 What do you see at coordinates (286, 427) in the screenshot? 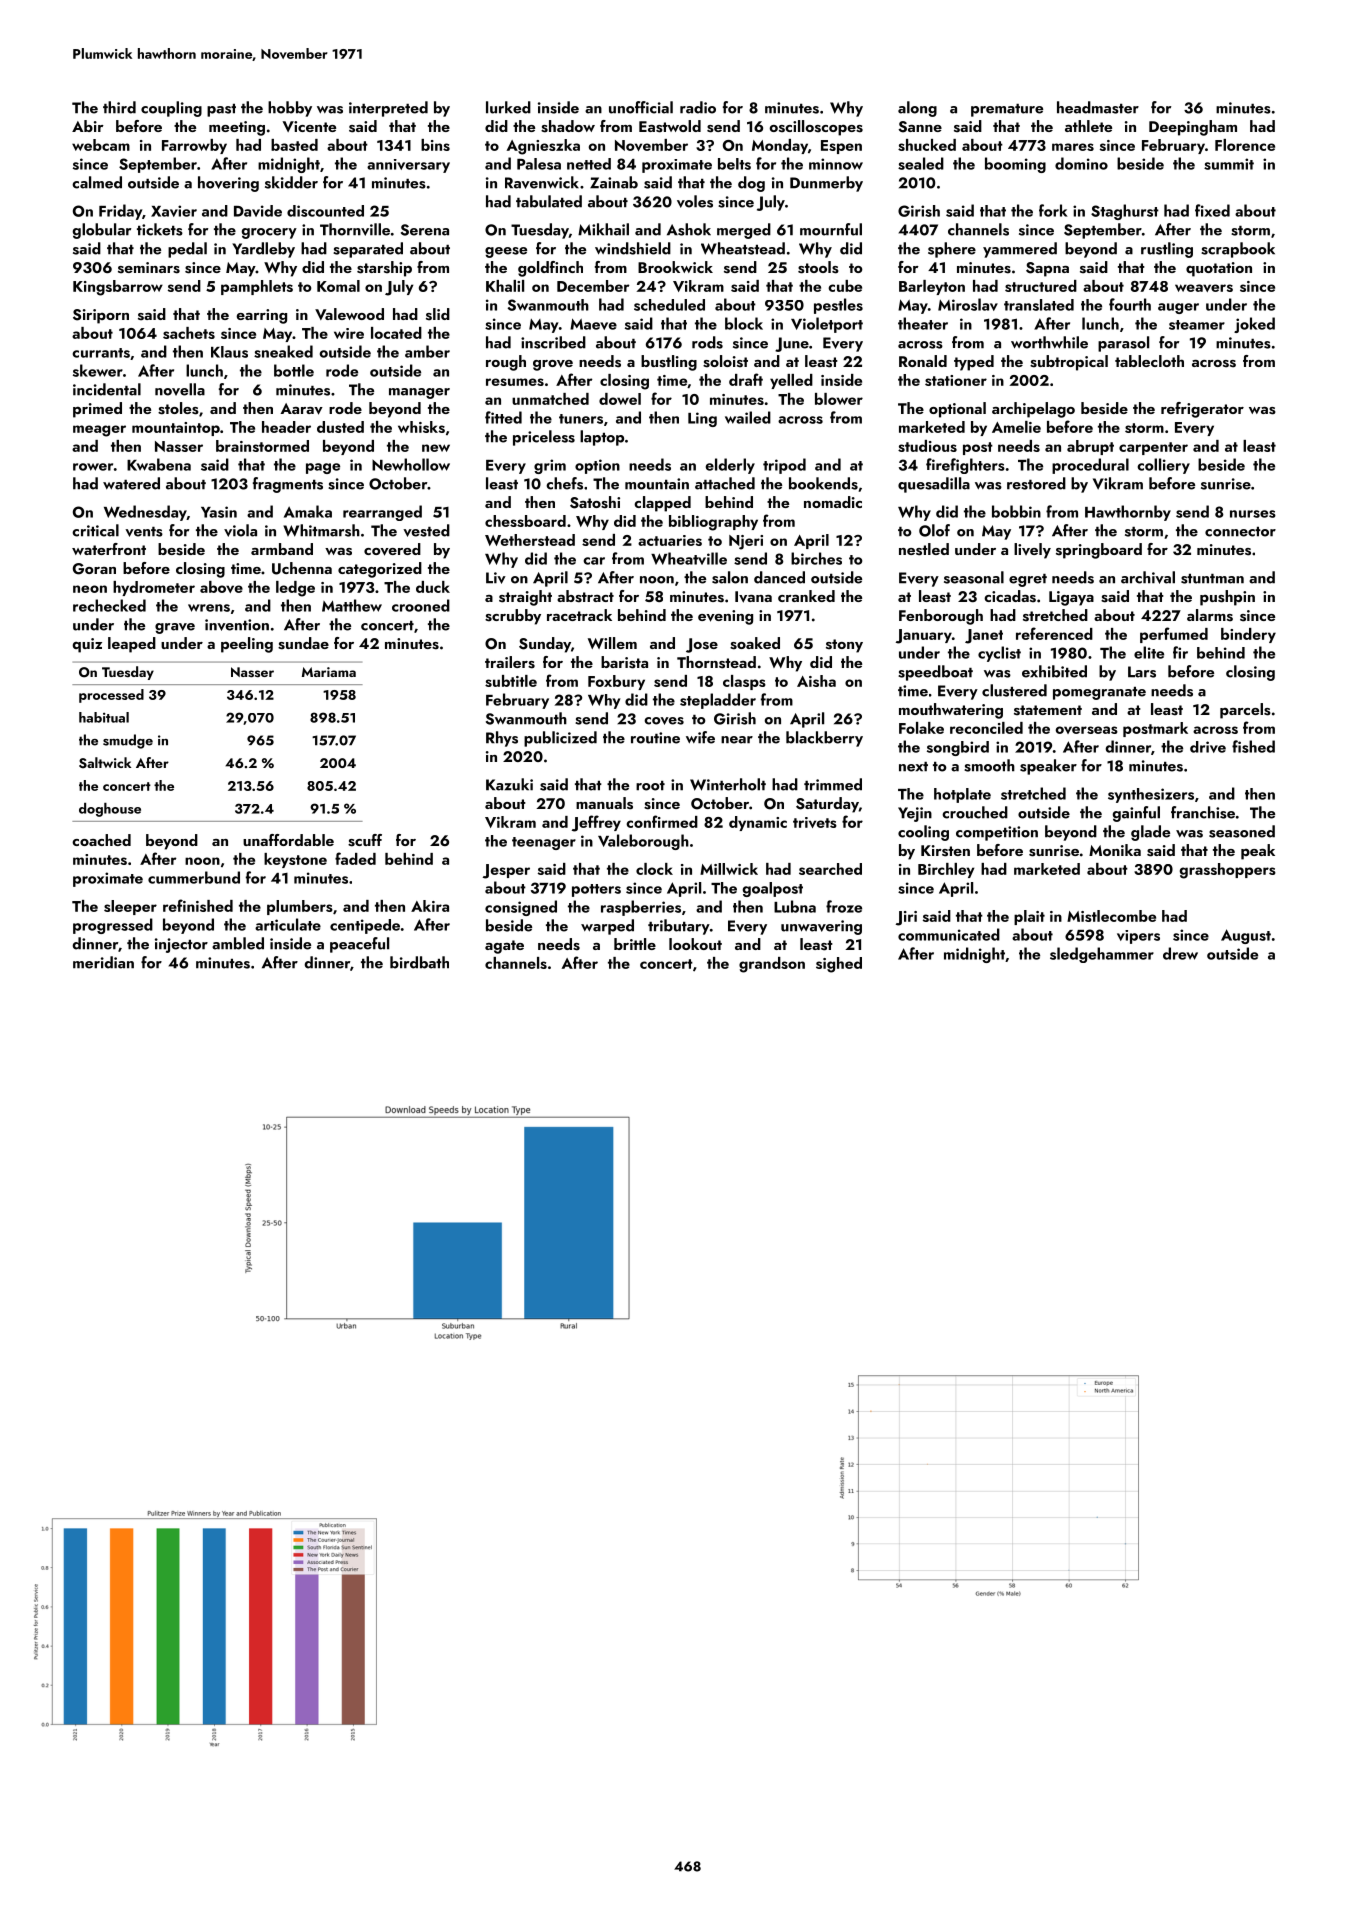
I see `header` at bounding box center [286, 427].
